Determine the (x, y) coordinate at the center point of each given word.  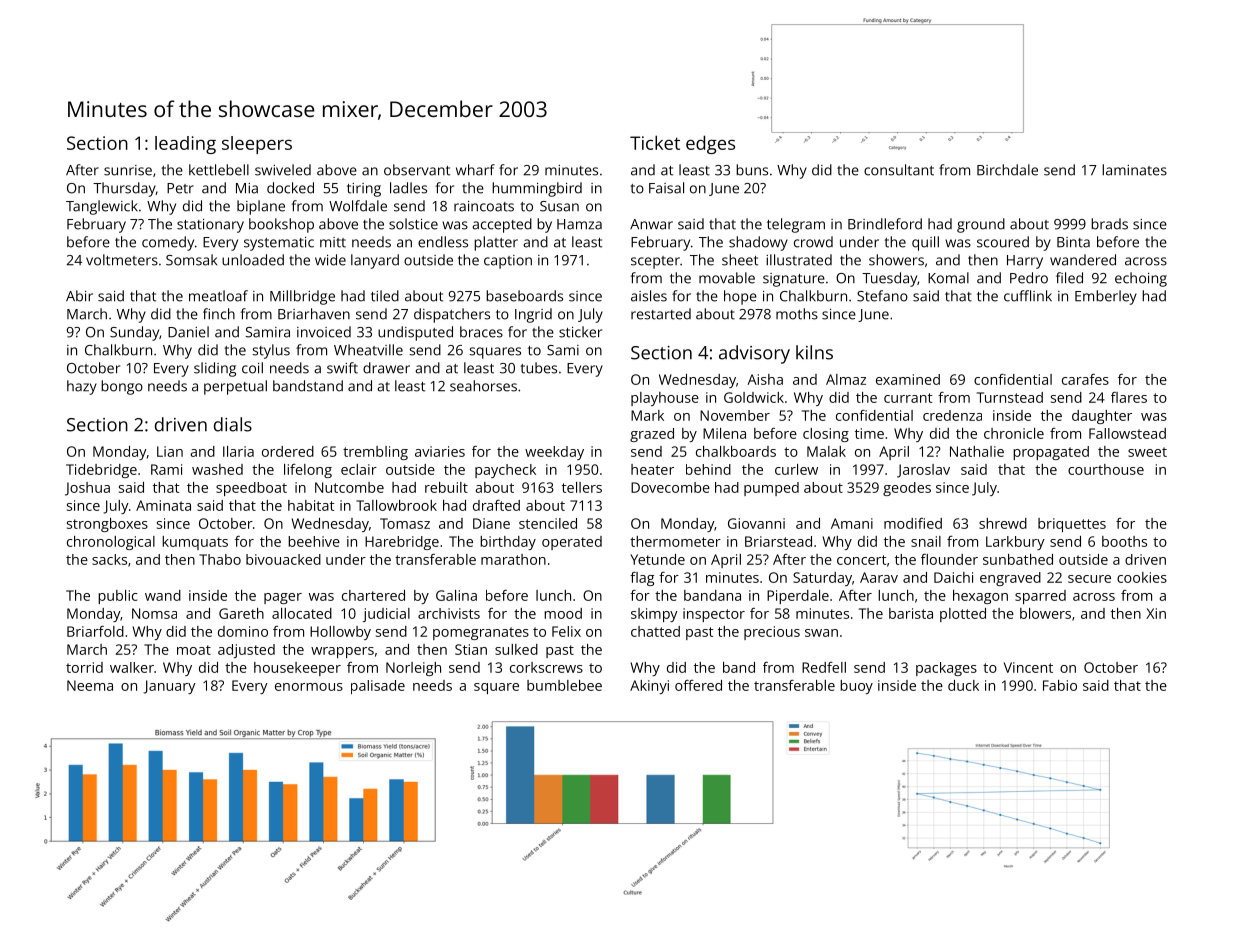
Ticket (655, 142)
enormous (309, 687)
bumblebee (564, 685)
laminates (1134, 170)
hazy (82, 387)
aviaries (440, 451)
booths (1124, 541)
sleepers (257, 145)
